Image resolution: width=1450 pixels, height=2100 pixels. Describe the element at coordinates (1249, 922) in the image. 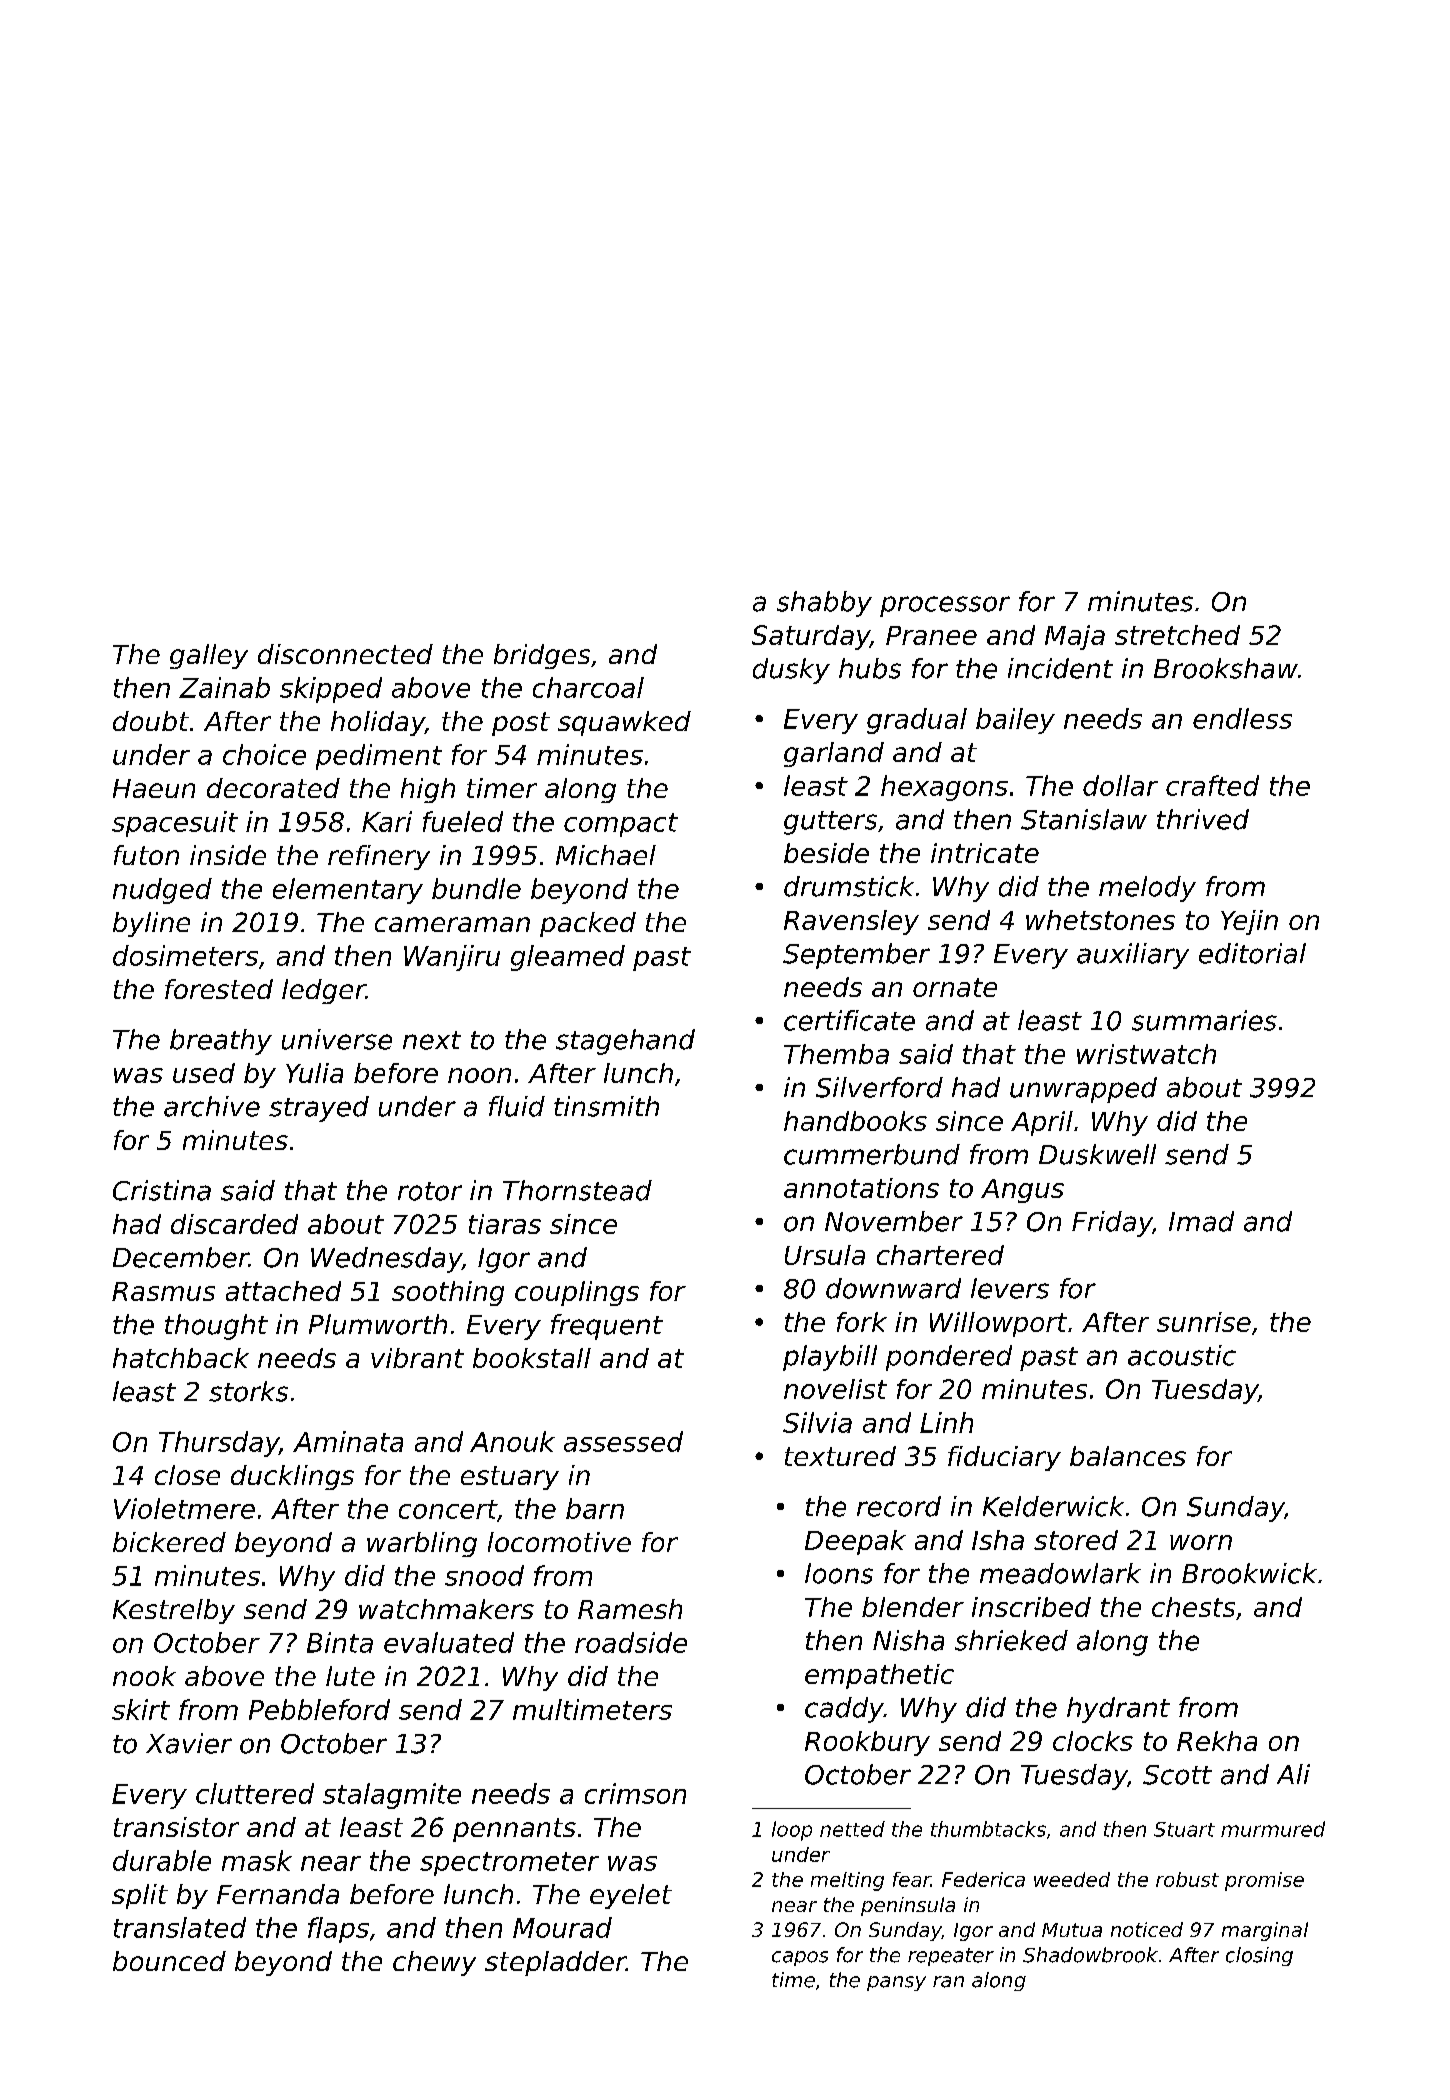

I see `Yejin` at that location.
